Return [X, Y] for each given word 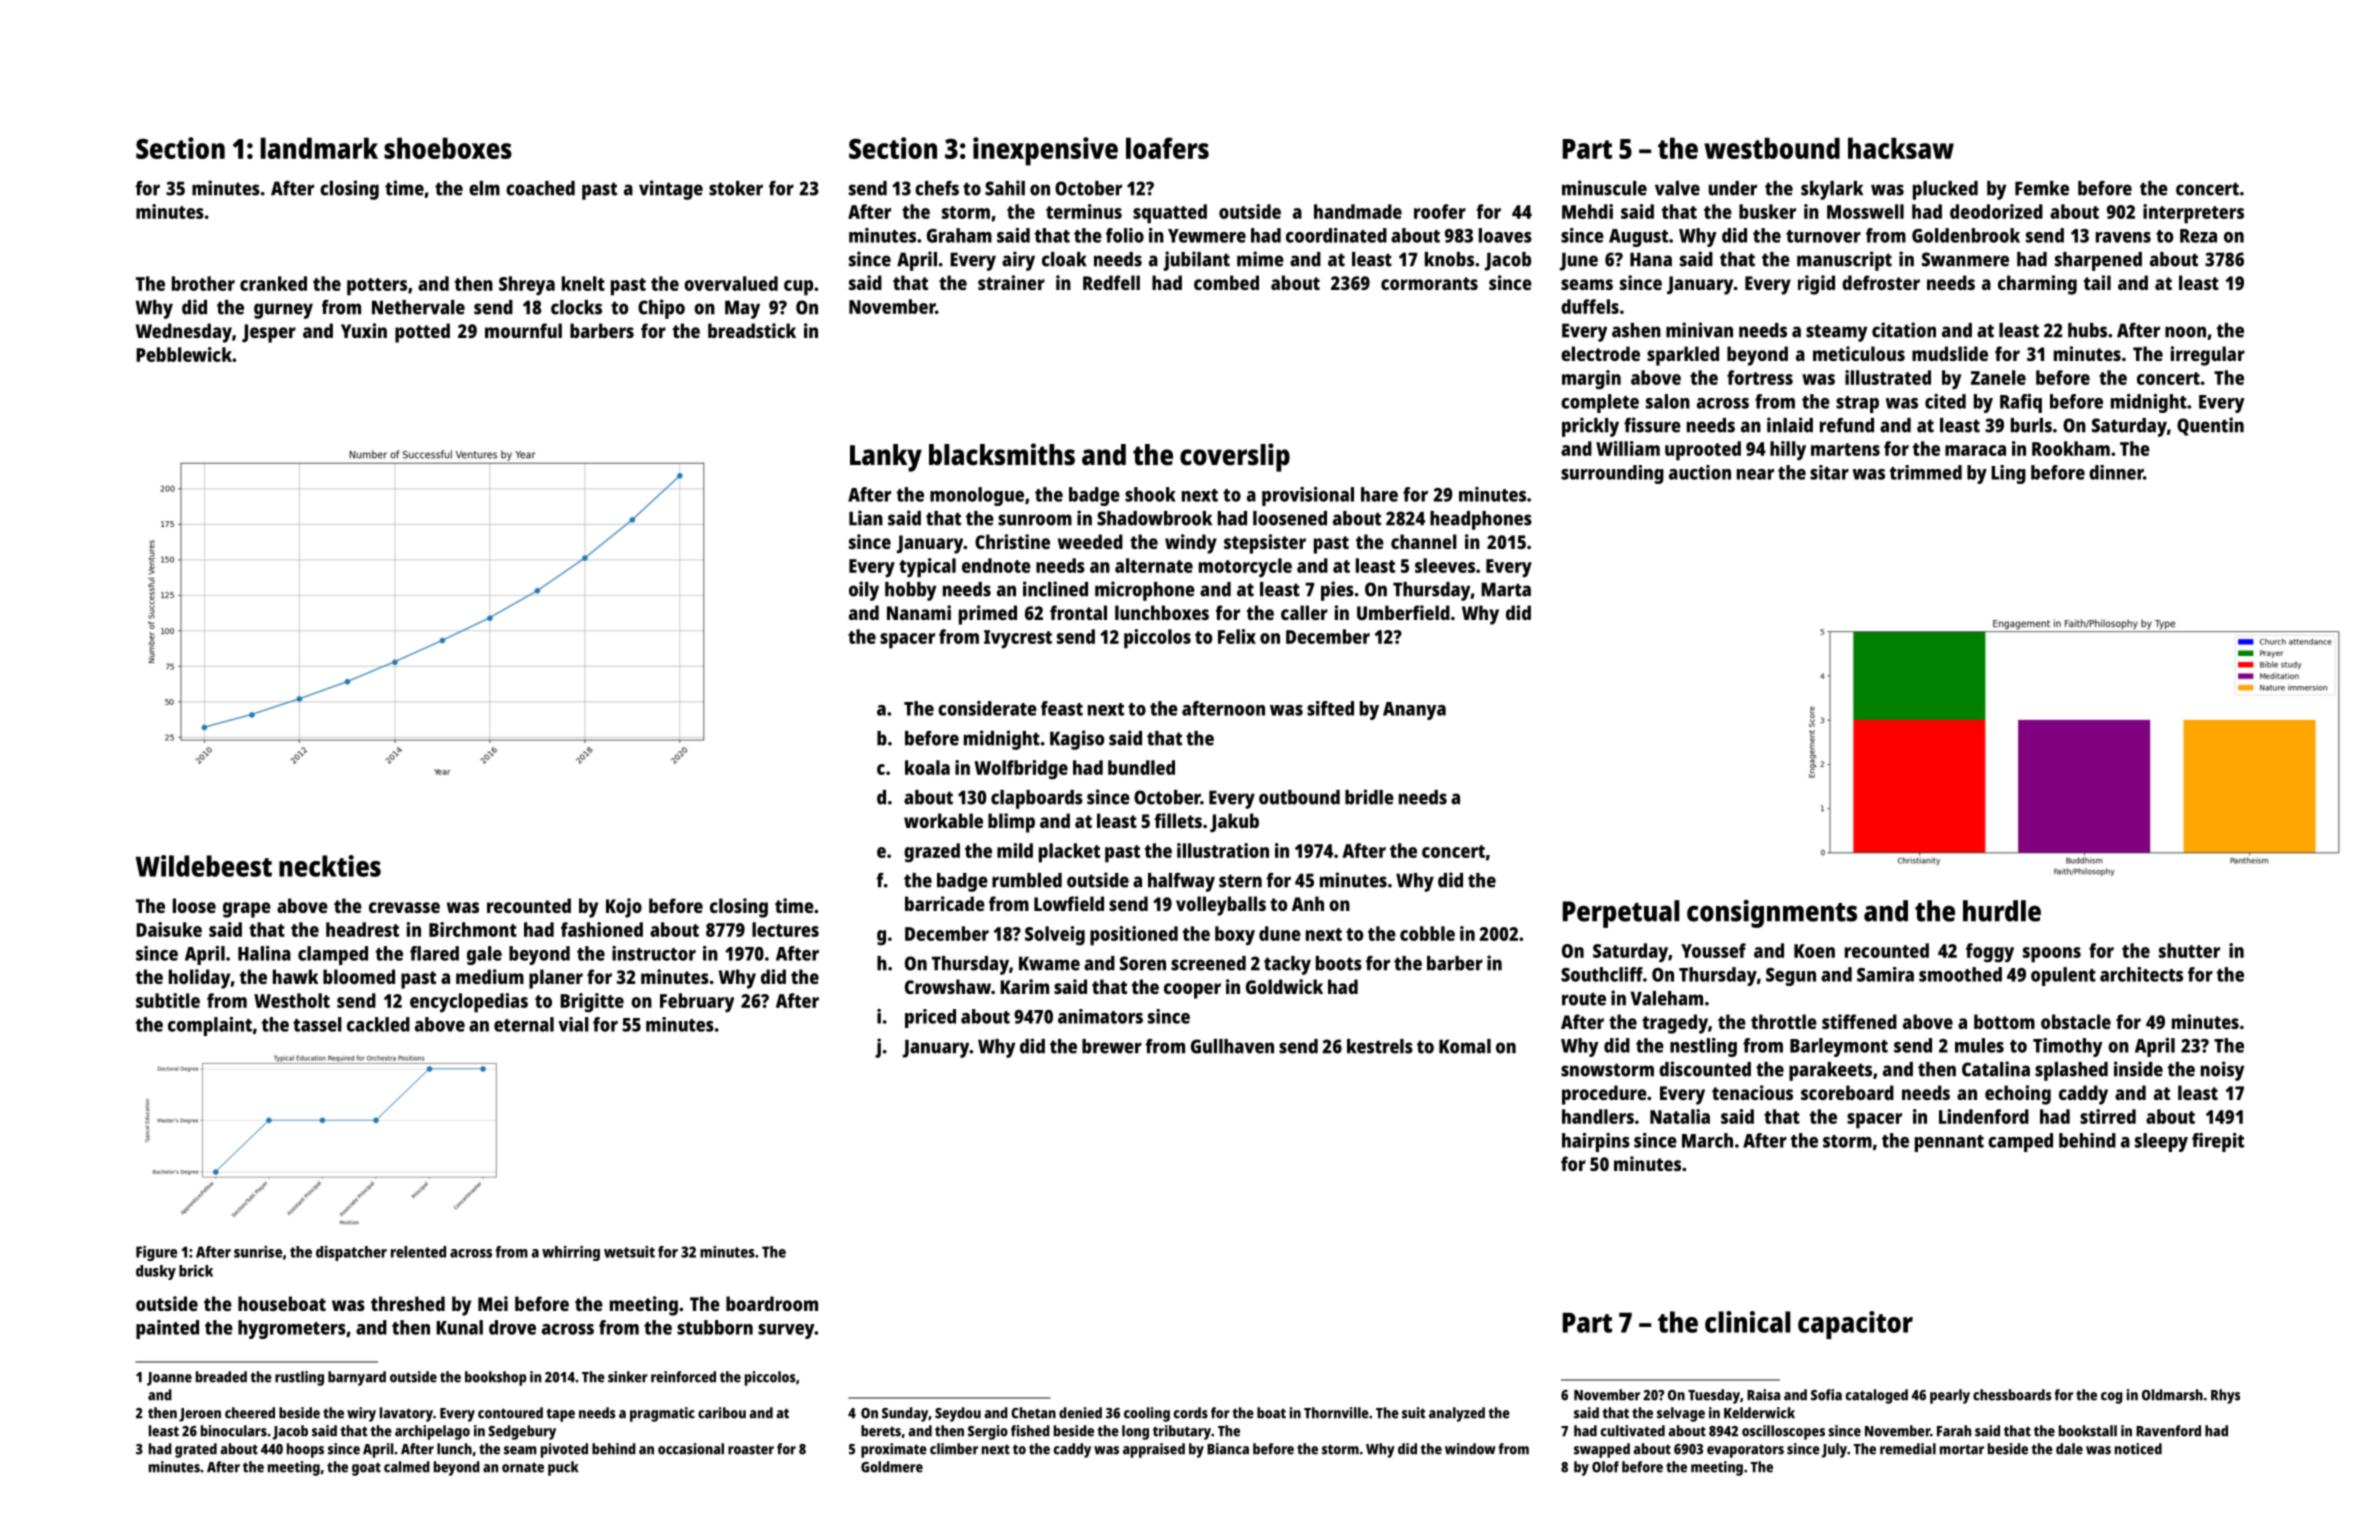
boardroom [772, 1303]
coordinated [1336, 235]
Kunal [459, 1327]
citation [1904, 330]
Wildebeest [204, 866]
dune [1280, 933]
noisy [2222, 1071]
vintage [671, 190]
